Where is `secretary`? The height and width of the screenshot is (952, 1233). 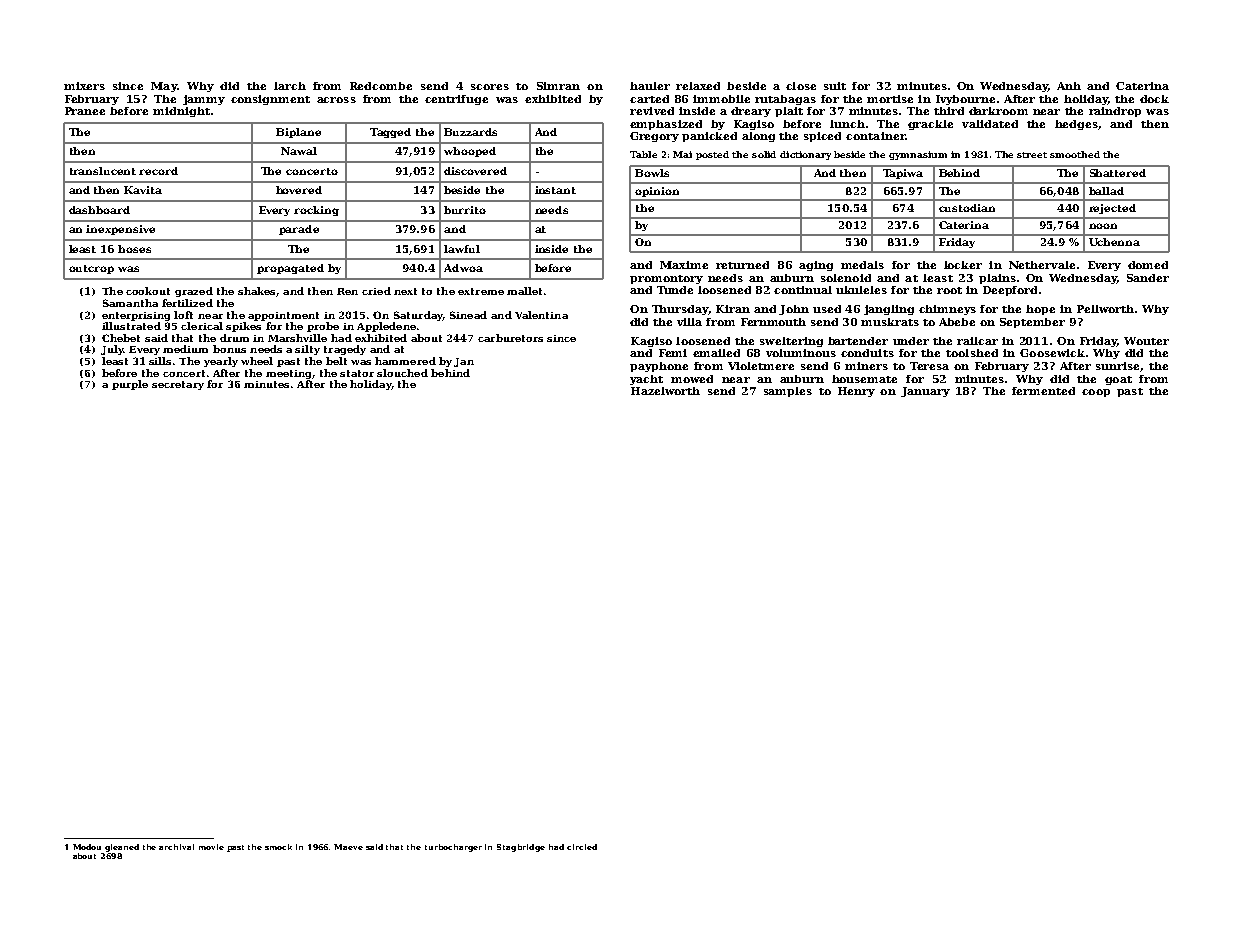 secretary is located at coordinates (178, 385).
